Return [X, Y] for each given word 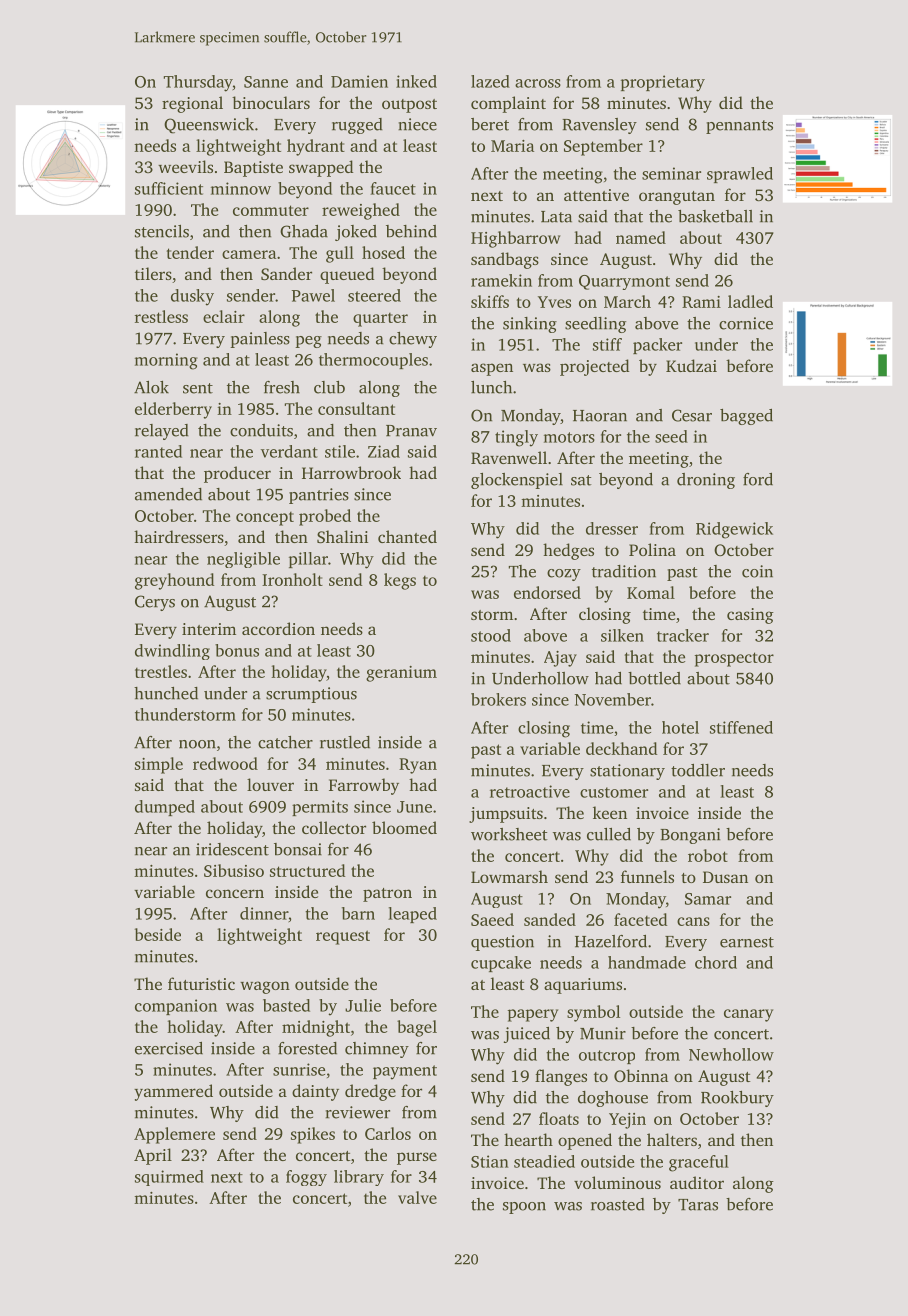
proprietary [663, 83]
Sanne [266, 82]
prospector [734, 659]
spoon [524, 1208]
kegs [400, 581]
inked [416, 81]
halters [672, 1139]
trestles [161, 671]
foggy [306, 1178]
